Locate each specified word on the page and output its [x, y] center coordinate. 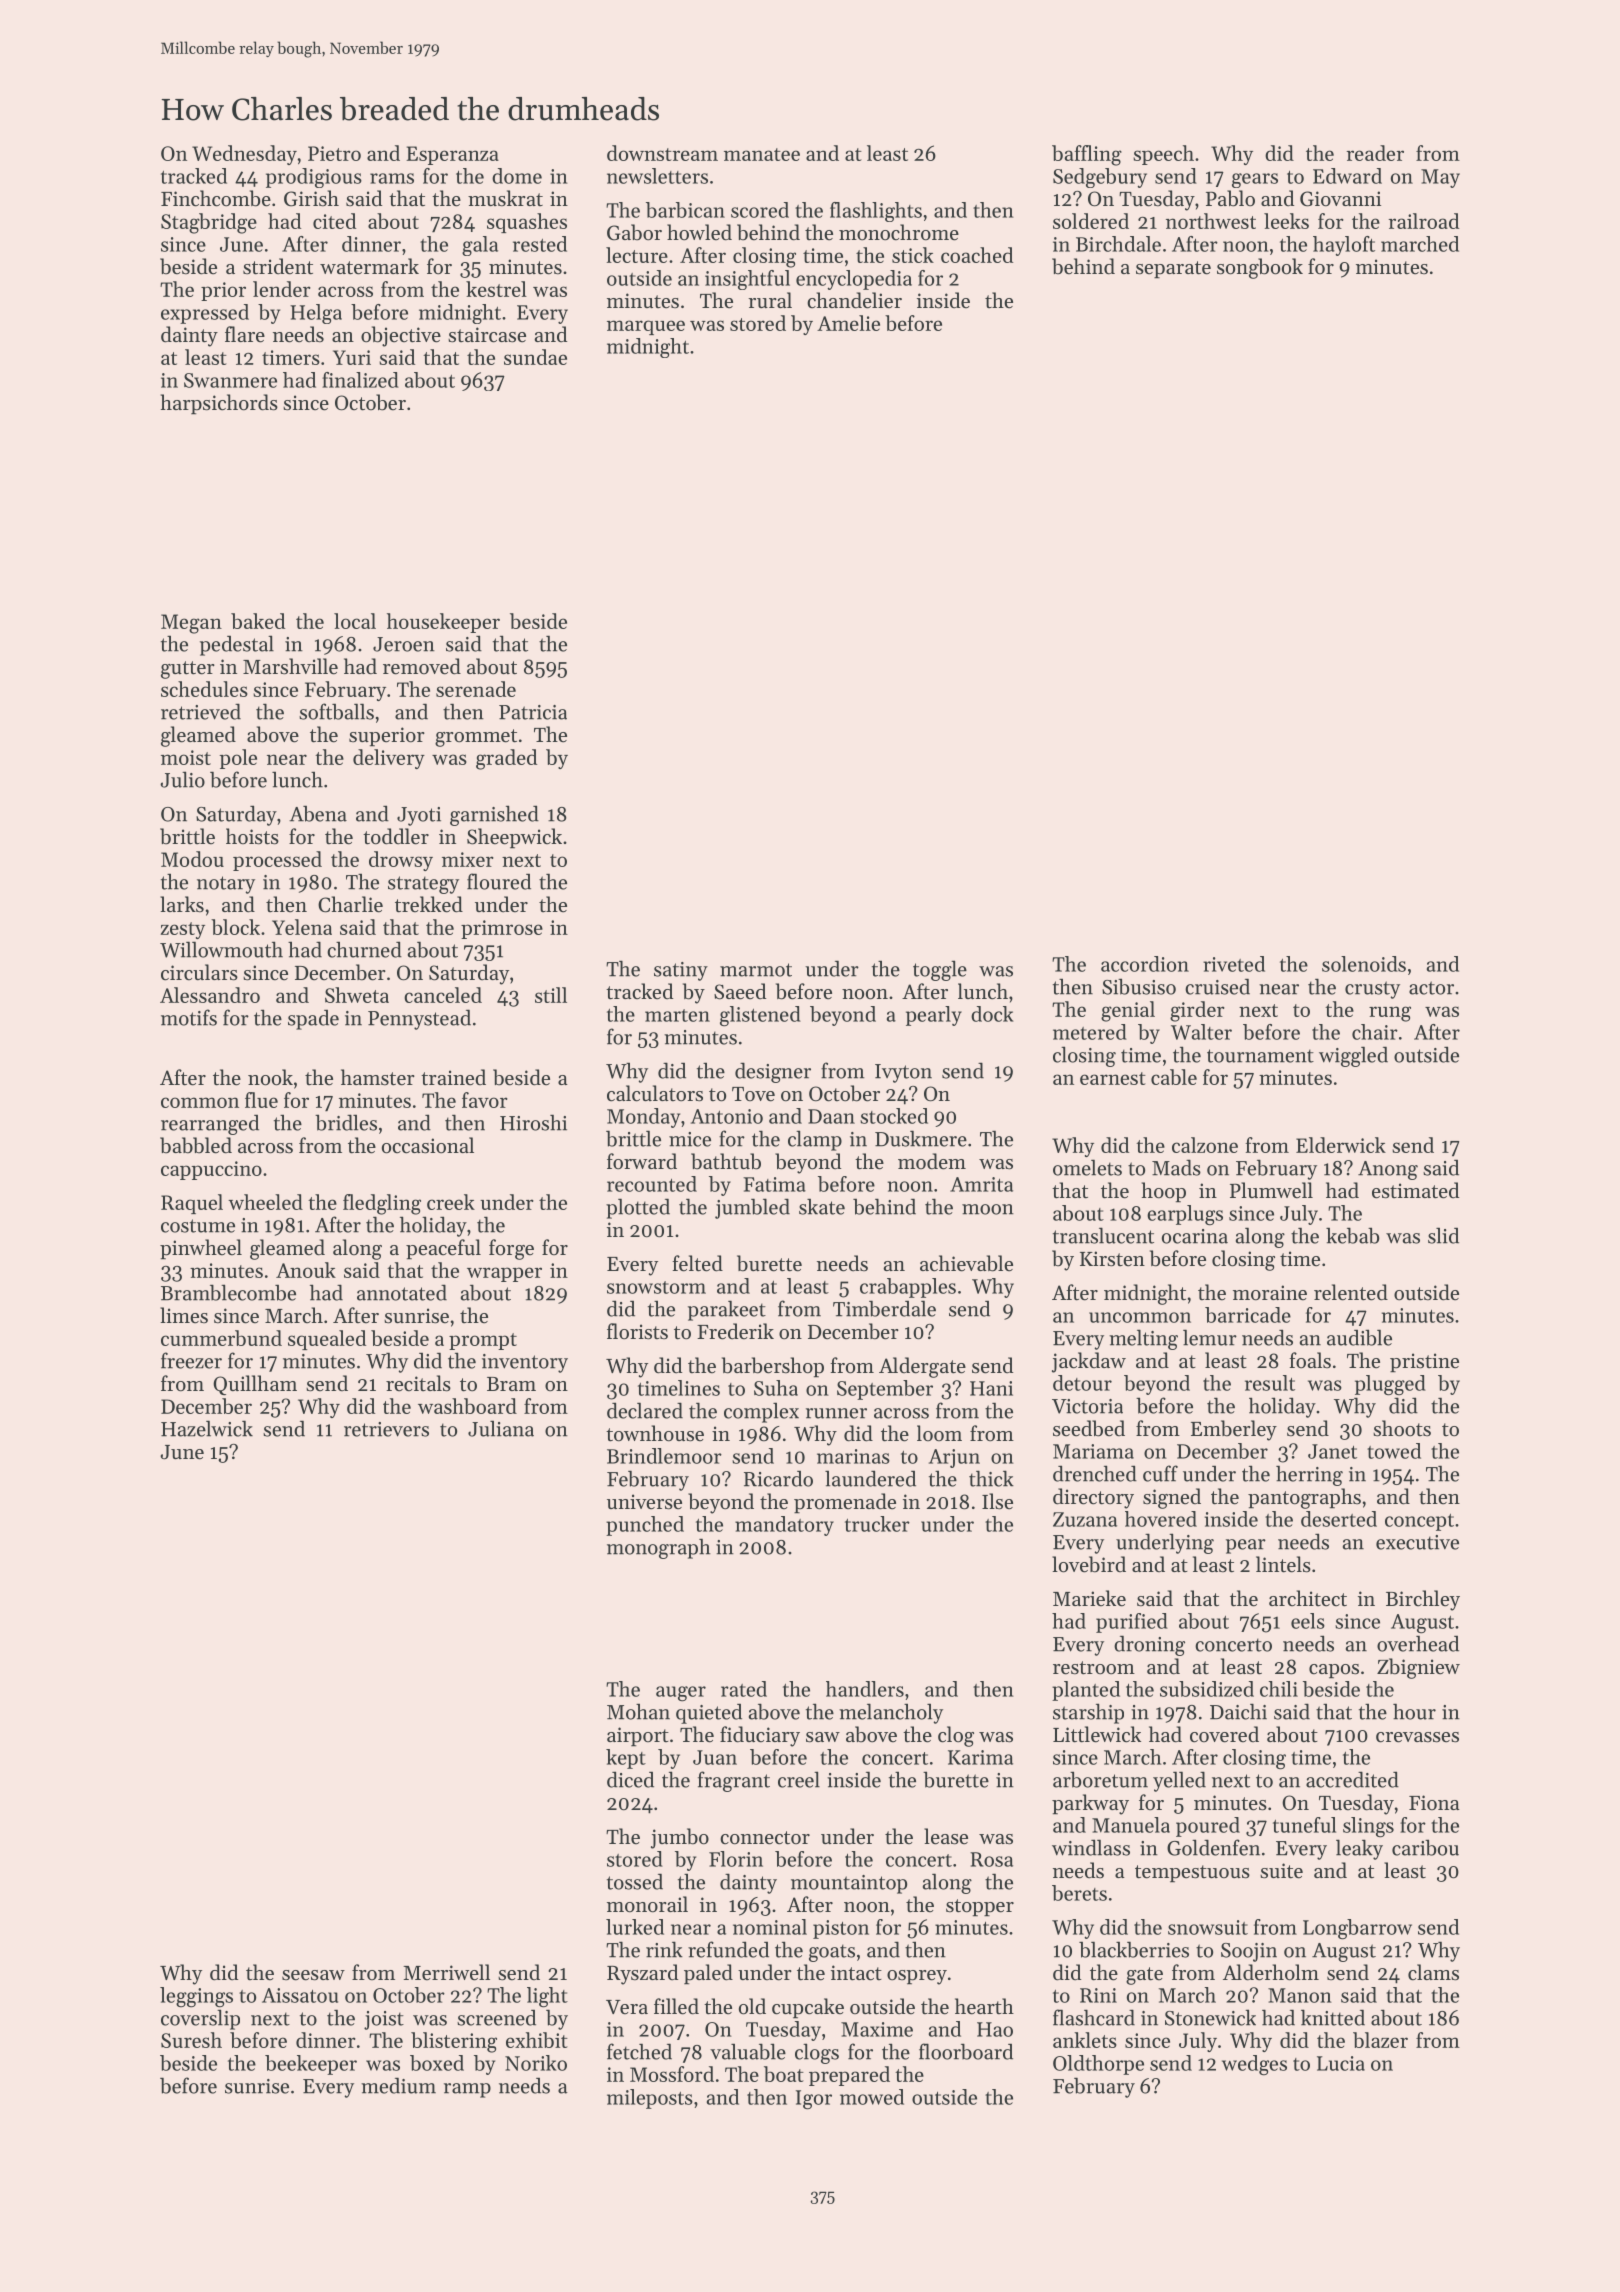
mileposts [650, 2099]
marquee [646, 327]
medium [398, 2085]
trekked [429, 904]
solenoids [1364, 964]
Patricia [533, 712]
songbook [1260, 268]
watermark [369, 266]
